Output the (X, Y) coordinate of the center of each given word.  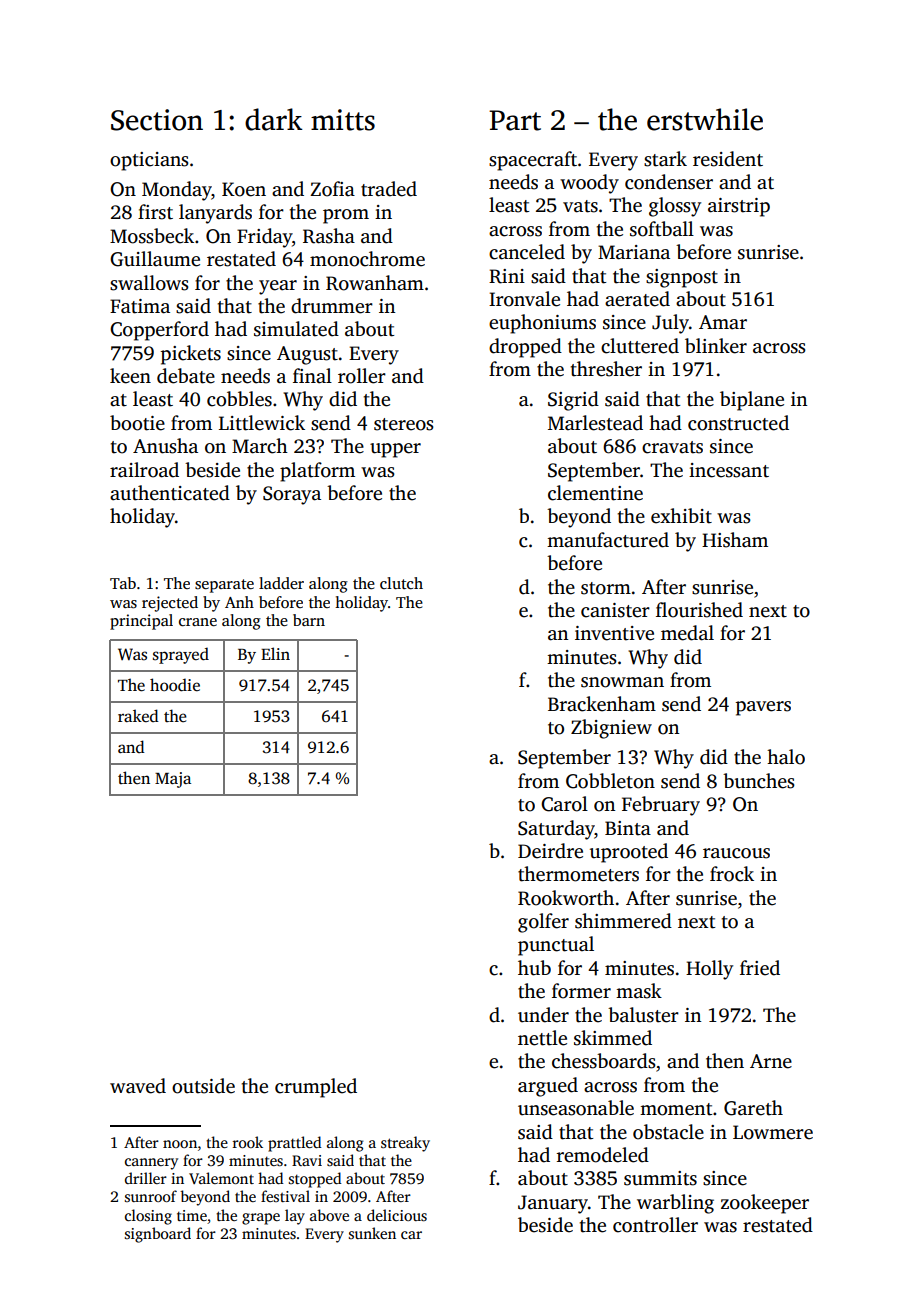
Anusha (165, 446)
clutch (401, 583)
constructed (738, 423)
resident (728, 159)
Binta (628, 828)
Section (157, 120)
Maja (173, 780)
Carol (564, 804)
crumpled (316, 1088)
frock (732, 874)
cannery (151, 1164)
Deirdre (550, 851)
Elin (275, 653)
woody (589, 184)
